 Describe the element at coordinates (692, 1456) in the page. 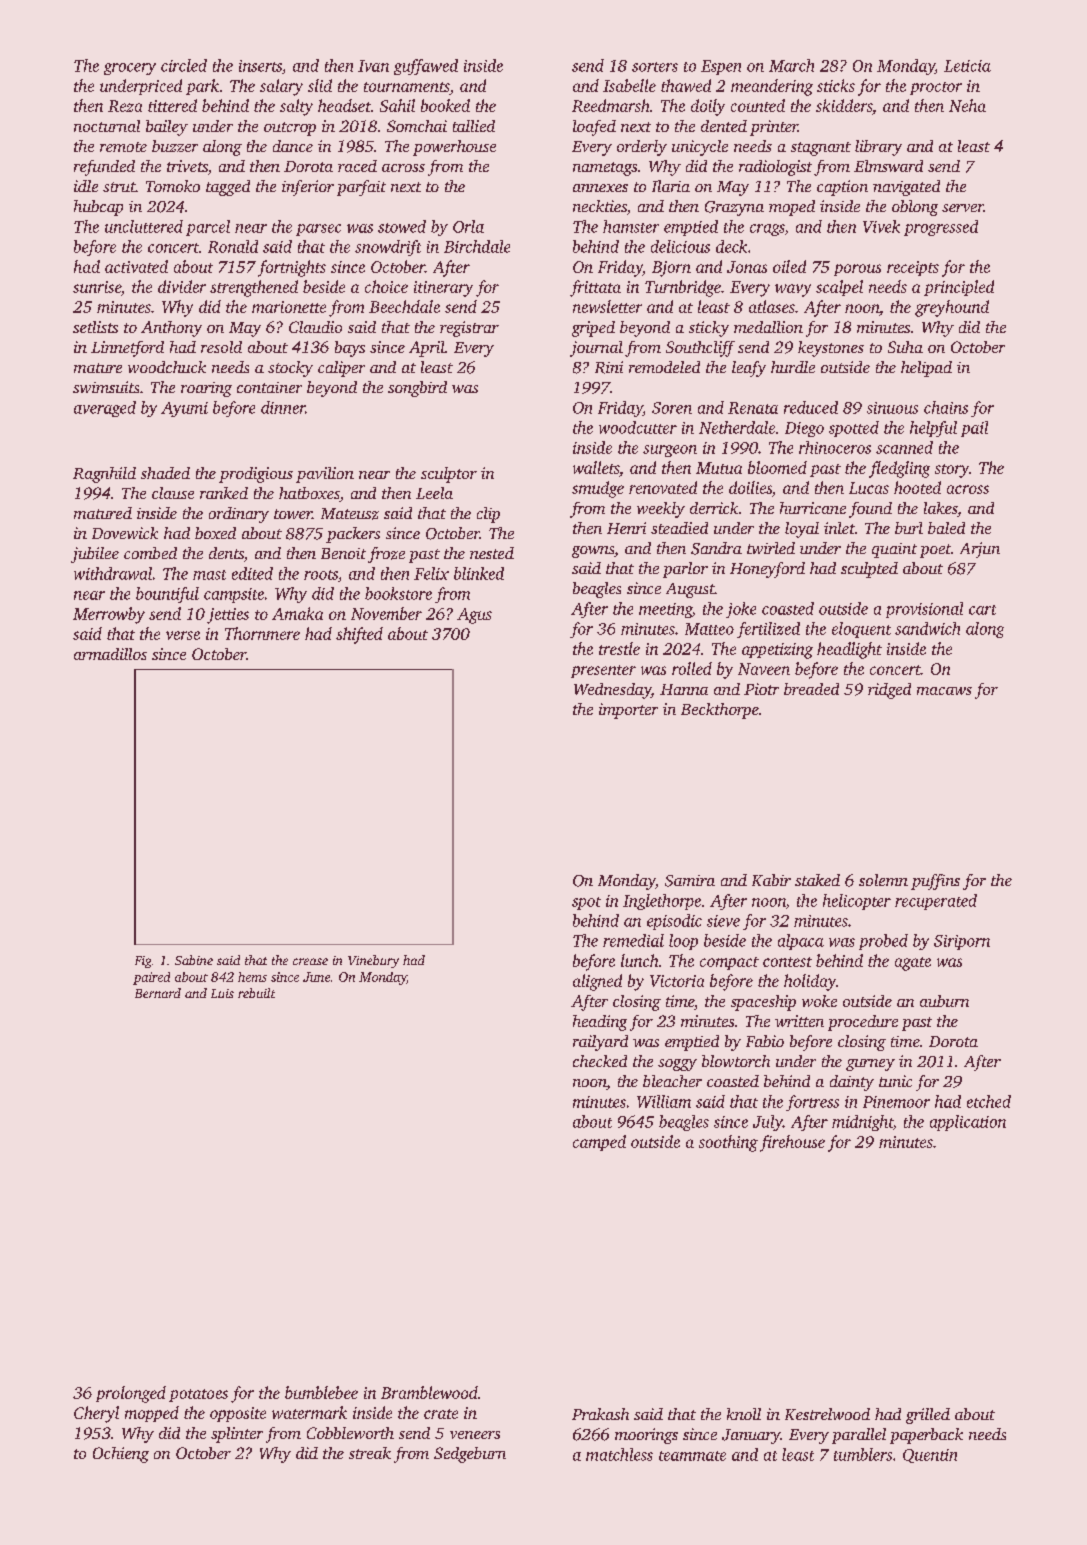

I see `teammate` at that location.
